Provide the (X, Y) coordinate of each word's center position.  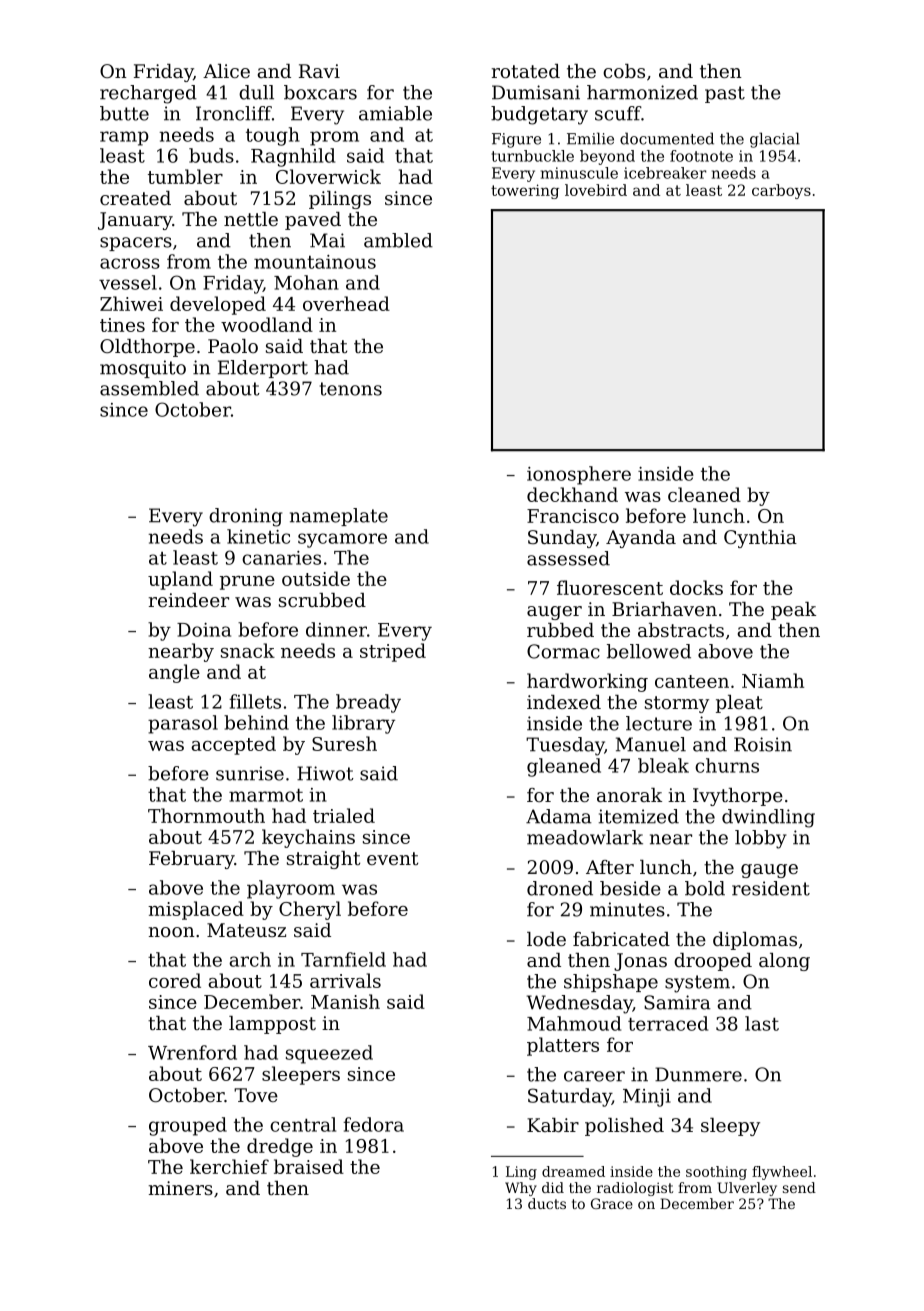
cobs (624, 71)
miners (181, 1188)
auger (554, 613)
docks (696, 587)
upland (180, 580)
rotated (526, 71)
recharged (148, 94)
